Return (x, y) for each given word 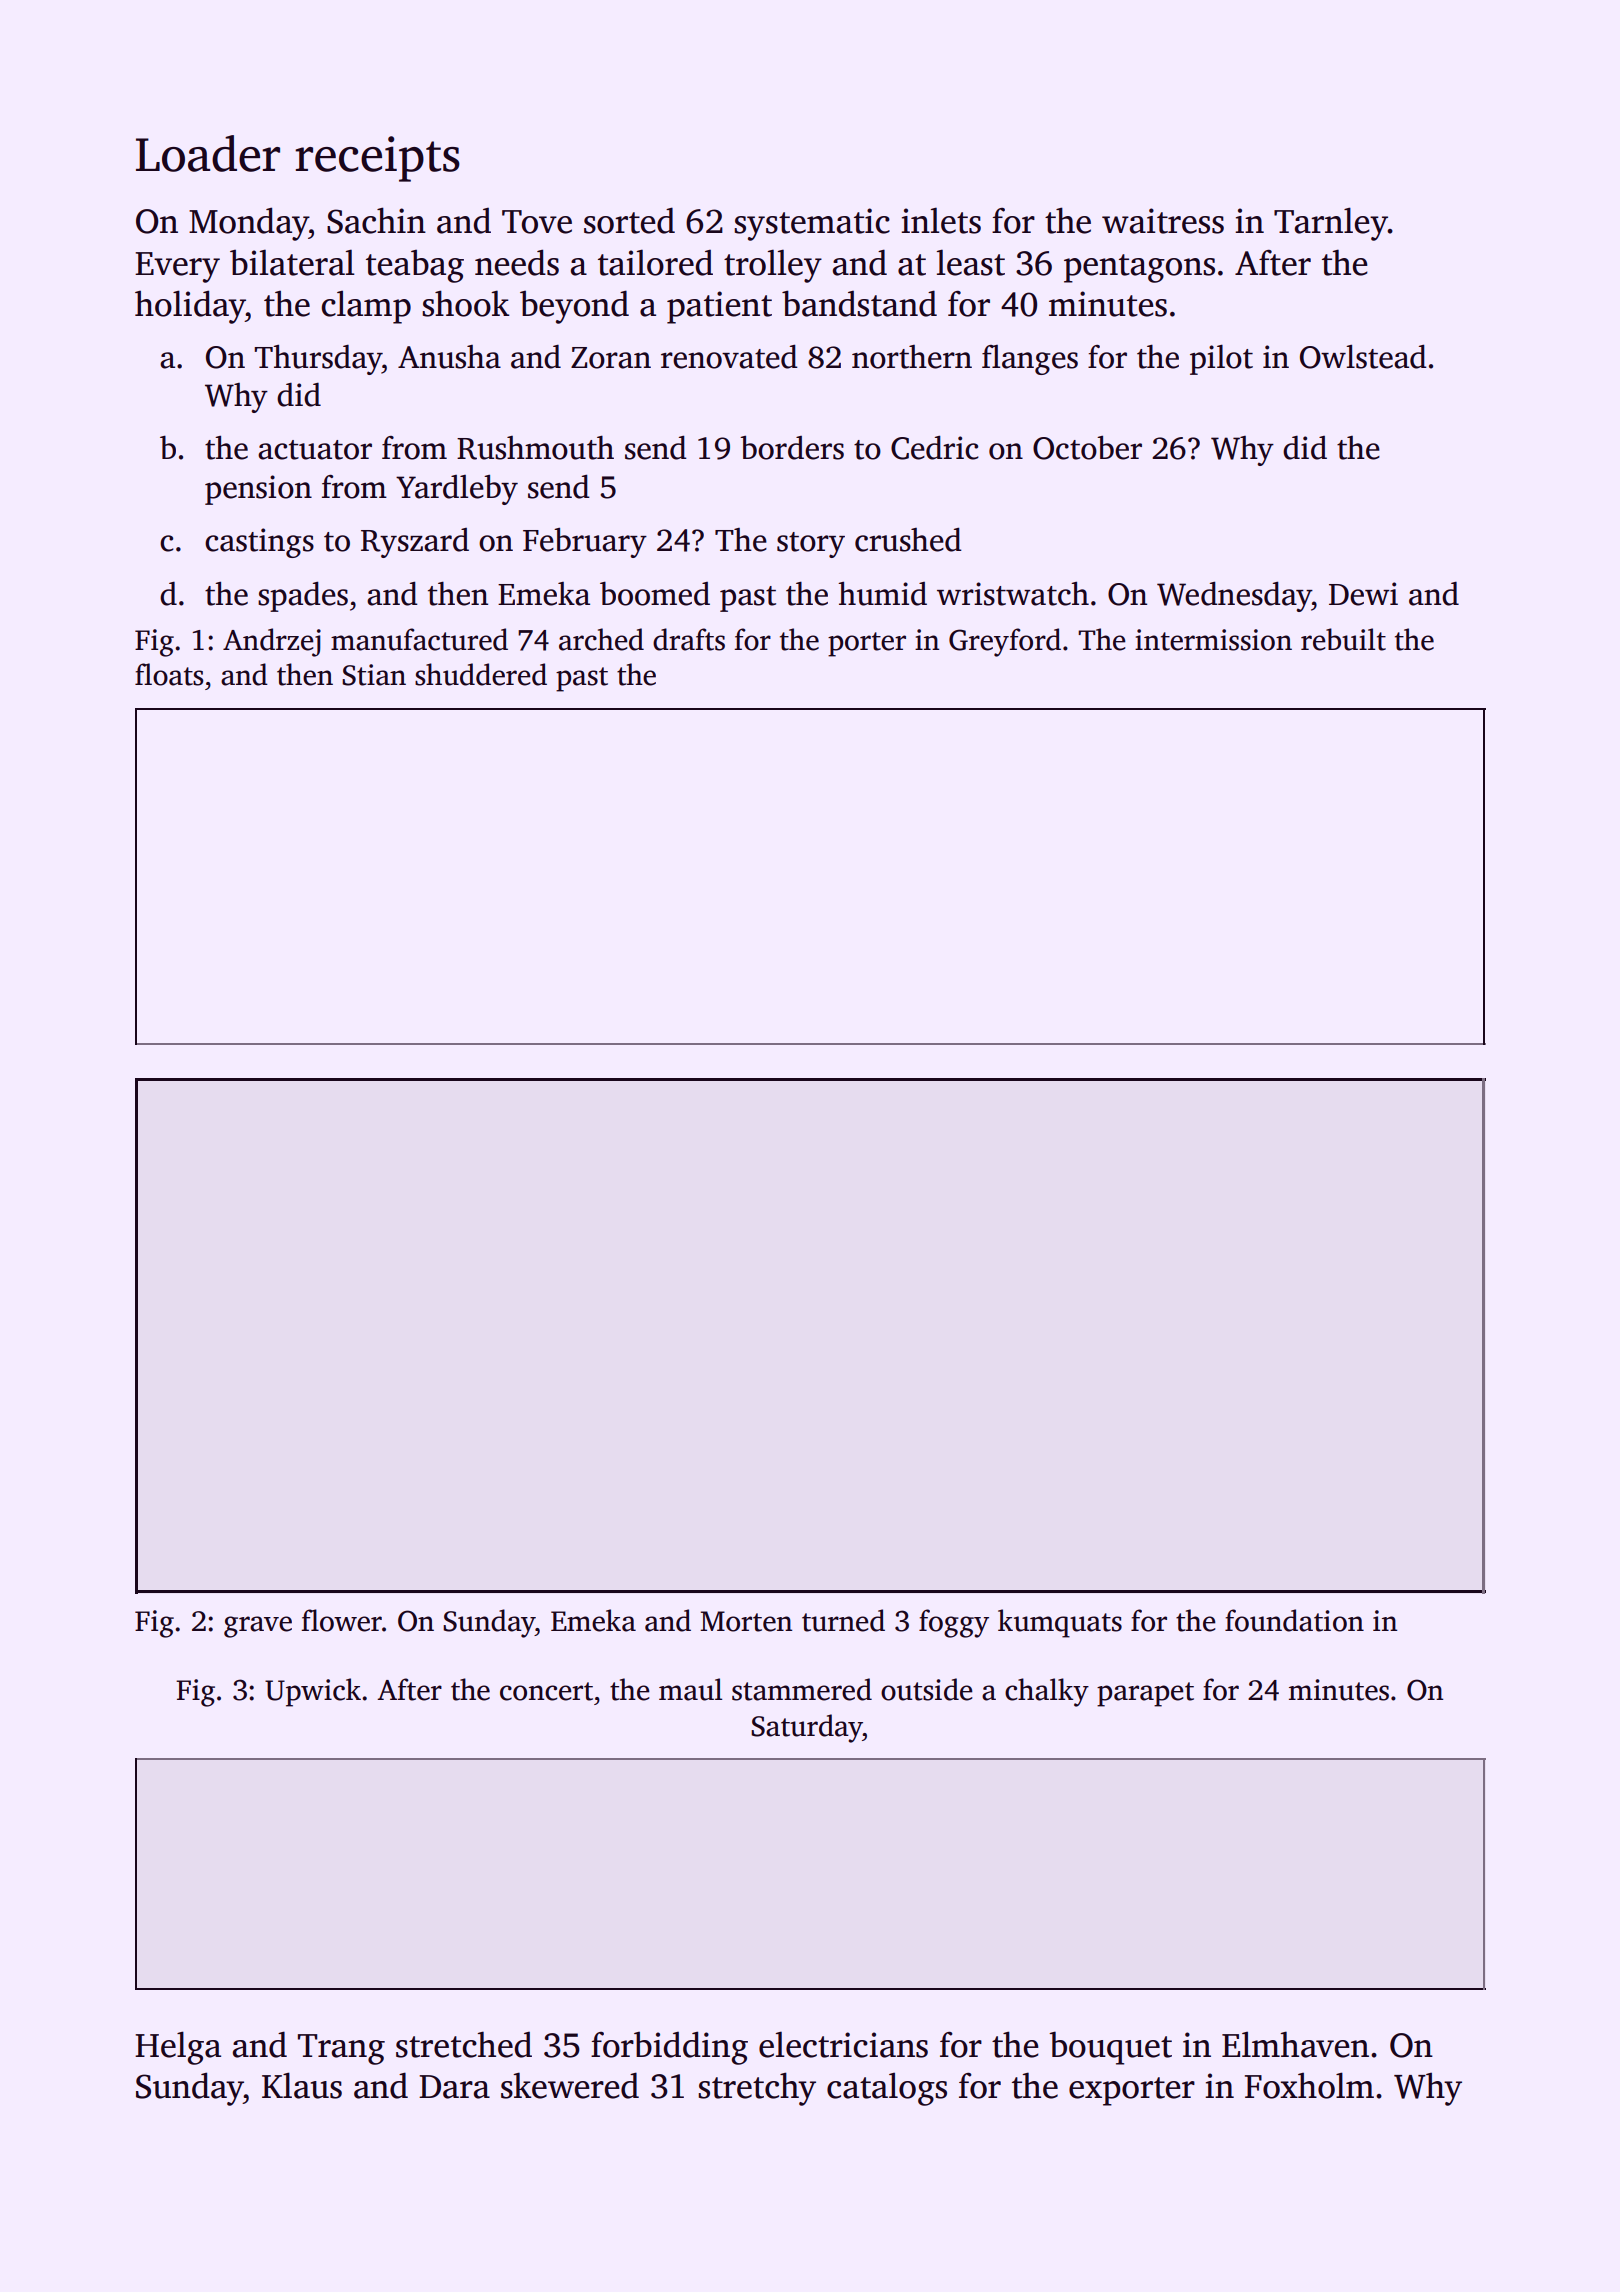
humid (882, 594)
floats (169, 674)
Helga (178, 2048)
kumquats (1060, 1623)
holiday (190, 307)
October (1087, 448)
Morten (746, 1621)
